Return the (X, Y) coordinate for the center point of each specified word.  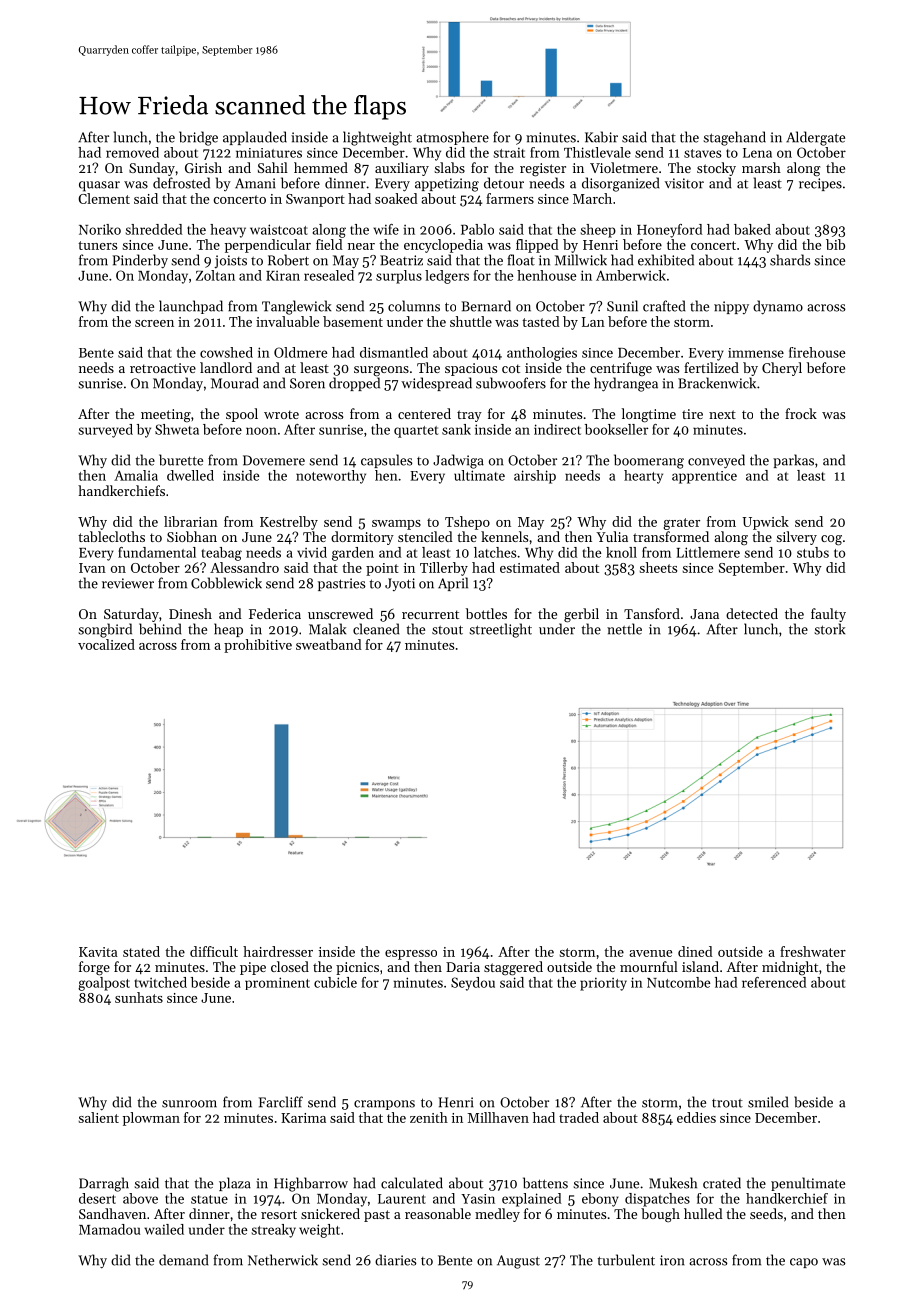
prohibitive (258, 646)
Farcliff (281, 1102)
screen (154, 323)
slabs (449, 167)
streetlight (500, 630)
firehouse (817, 352)
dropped (354, 384)
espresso (411, 955)
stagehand (734, 138)
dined (695, 951)
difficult (214, 951)
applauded (255, 138)
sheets (658, 567)
